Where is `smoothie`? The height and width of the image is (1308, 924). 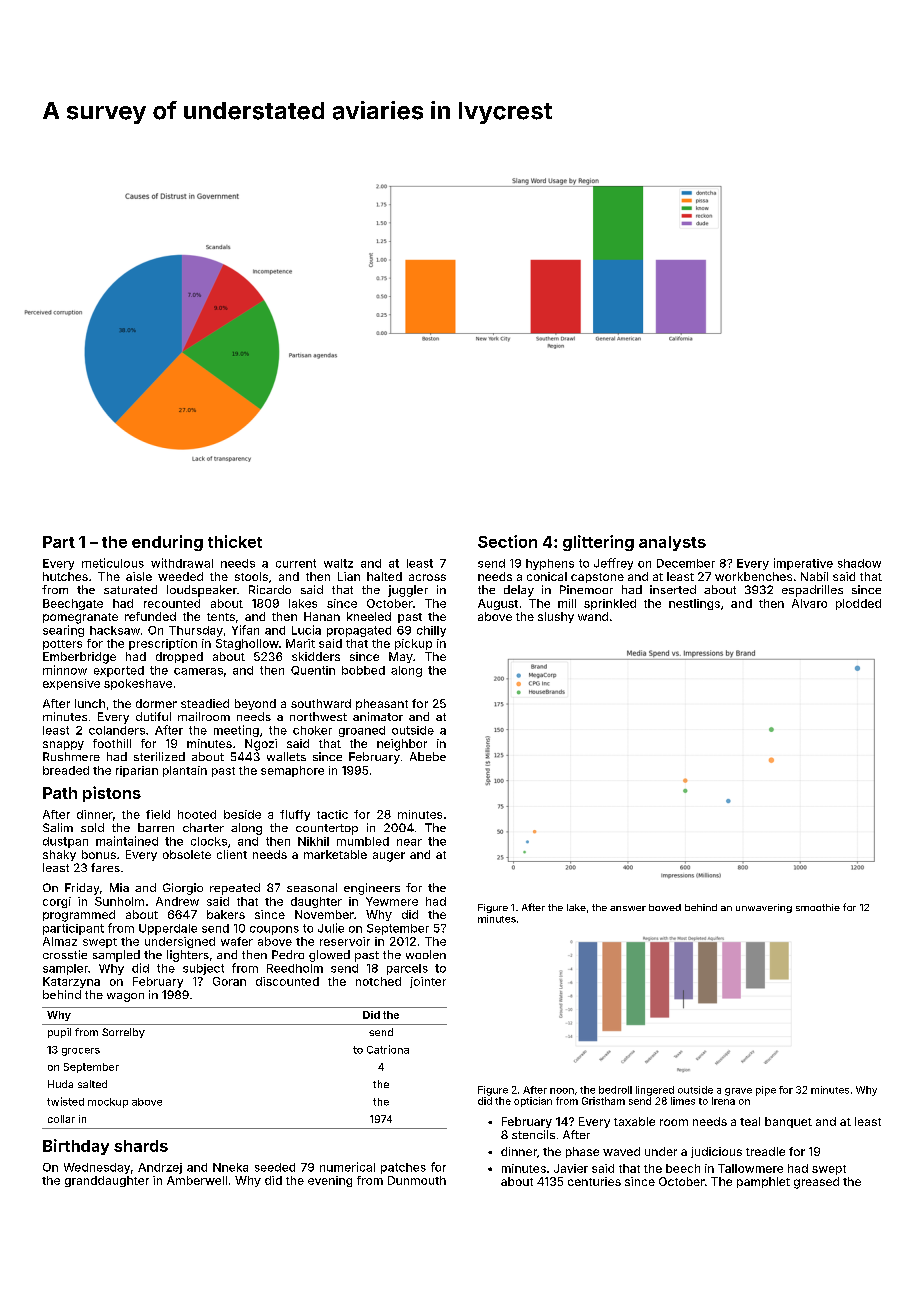 smoothie is located at coordinates (818, 907).
